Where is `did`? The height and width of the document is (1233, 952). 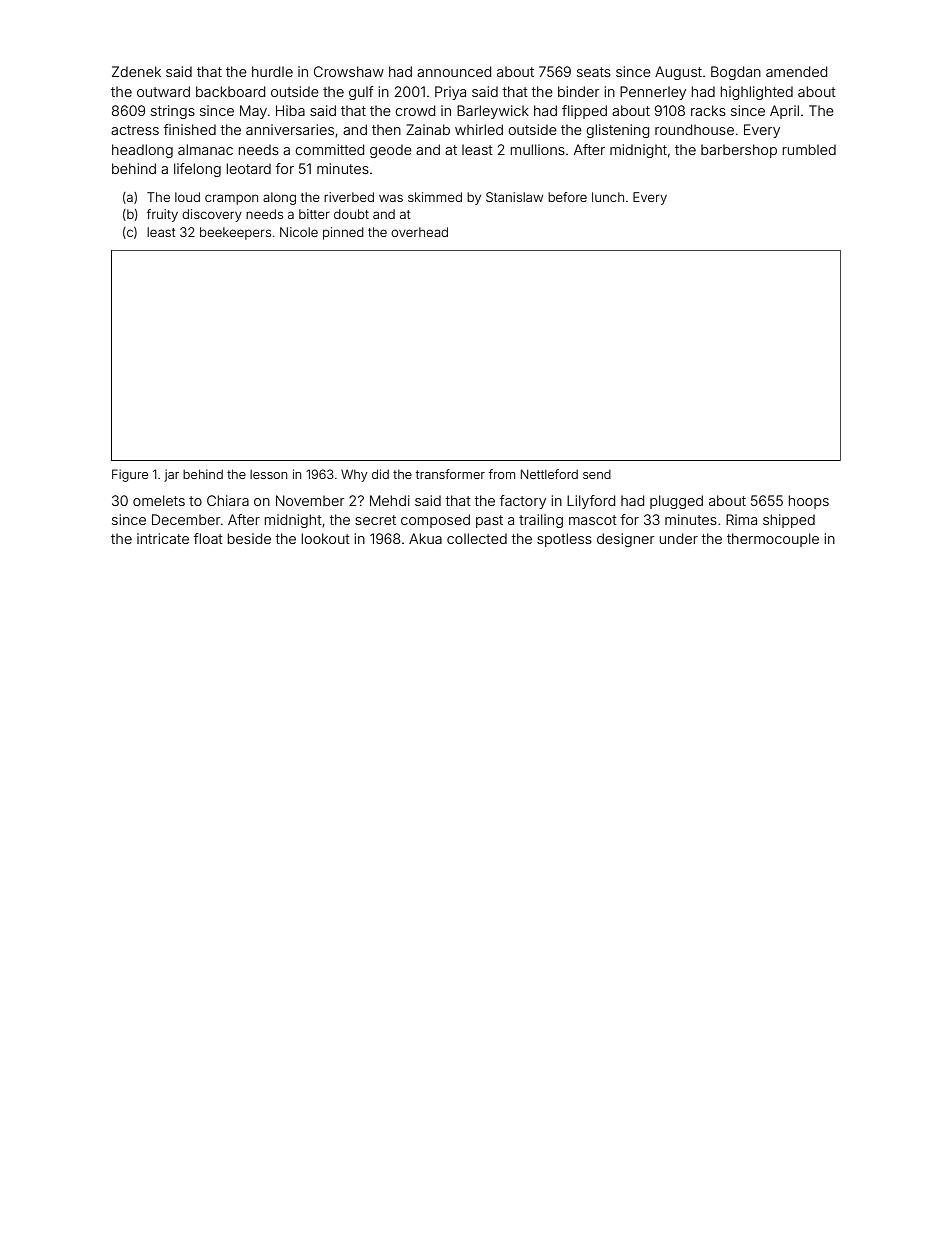 did is located at coordinates (380, 474).
